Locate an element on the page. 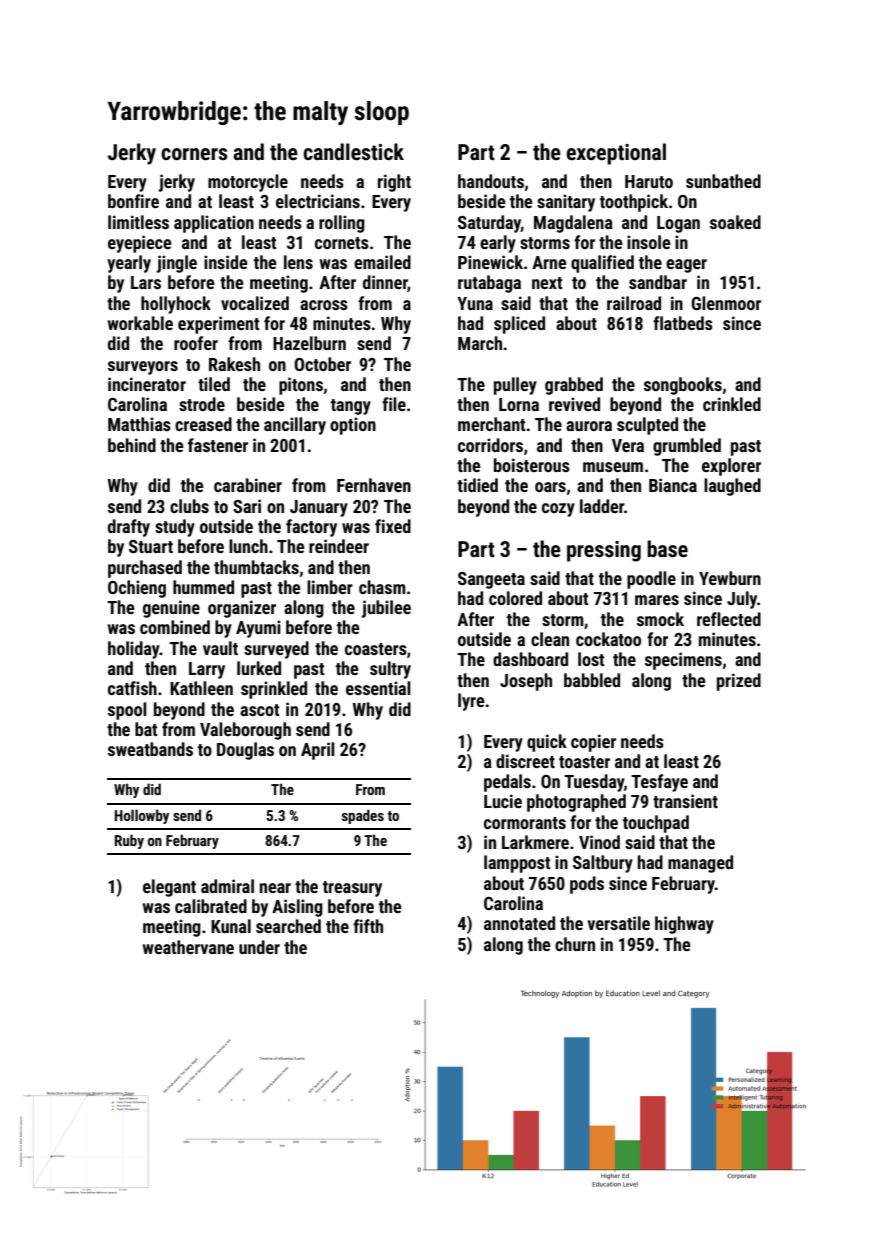 This page has width=869, height=1233. transient is located at coordinates (685, 801).
